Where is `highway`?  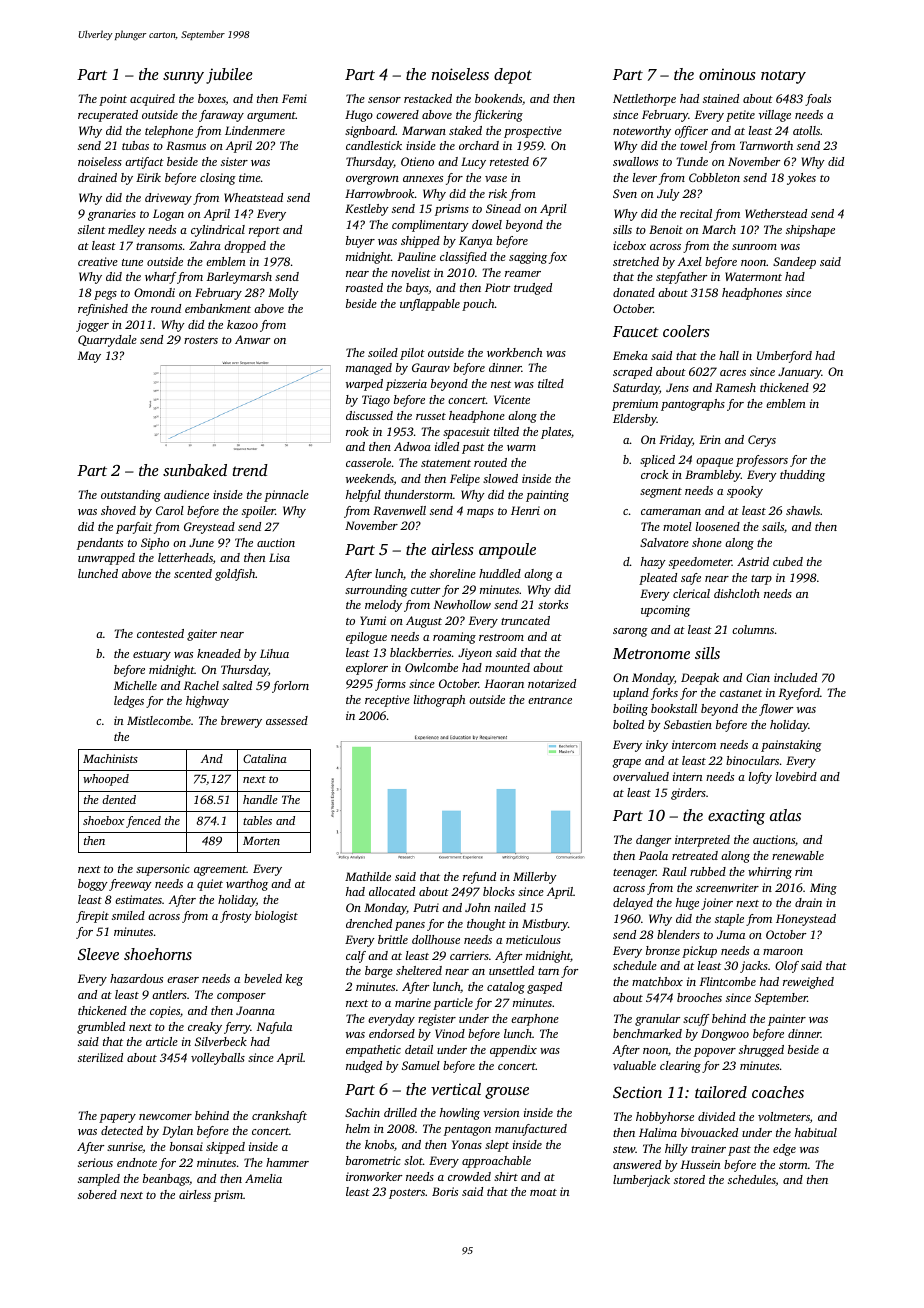 highway is located at coordinates (207, 702).
